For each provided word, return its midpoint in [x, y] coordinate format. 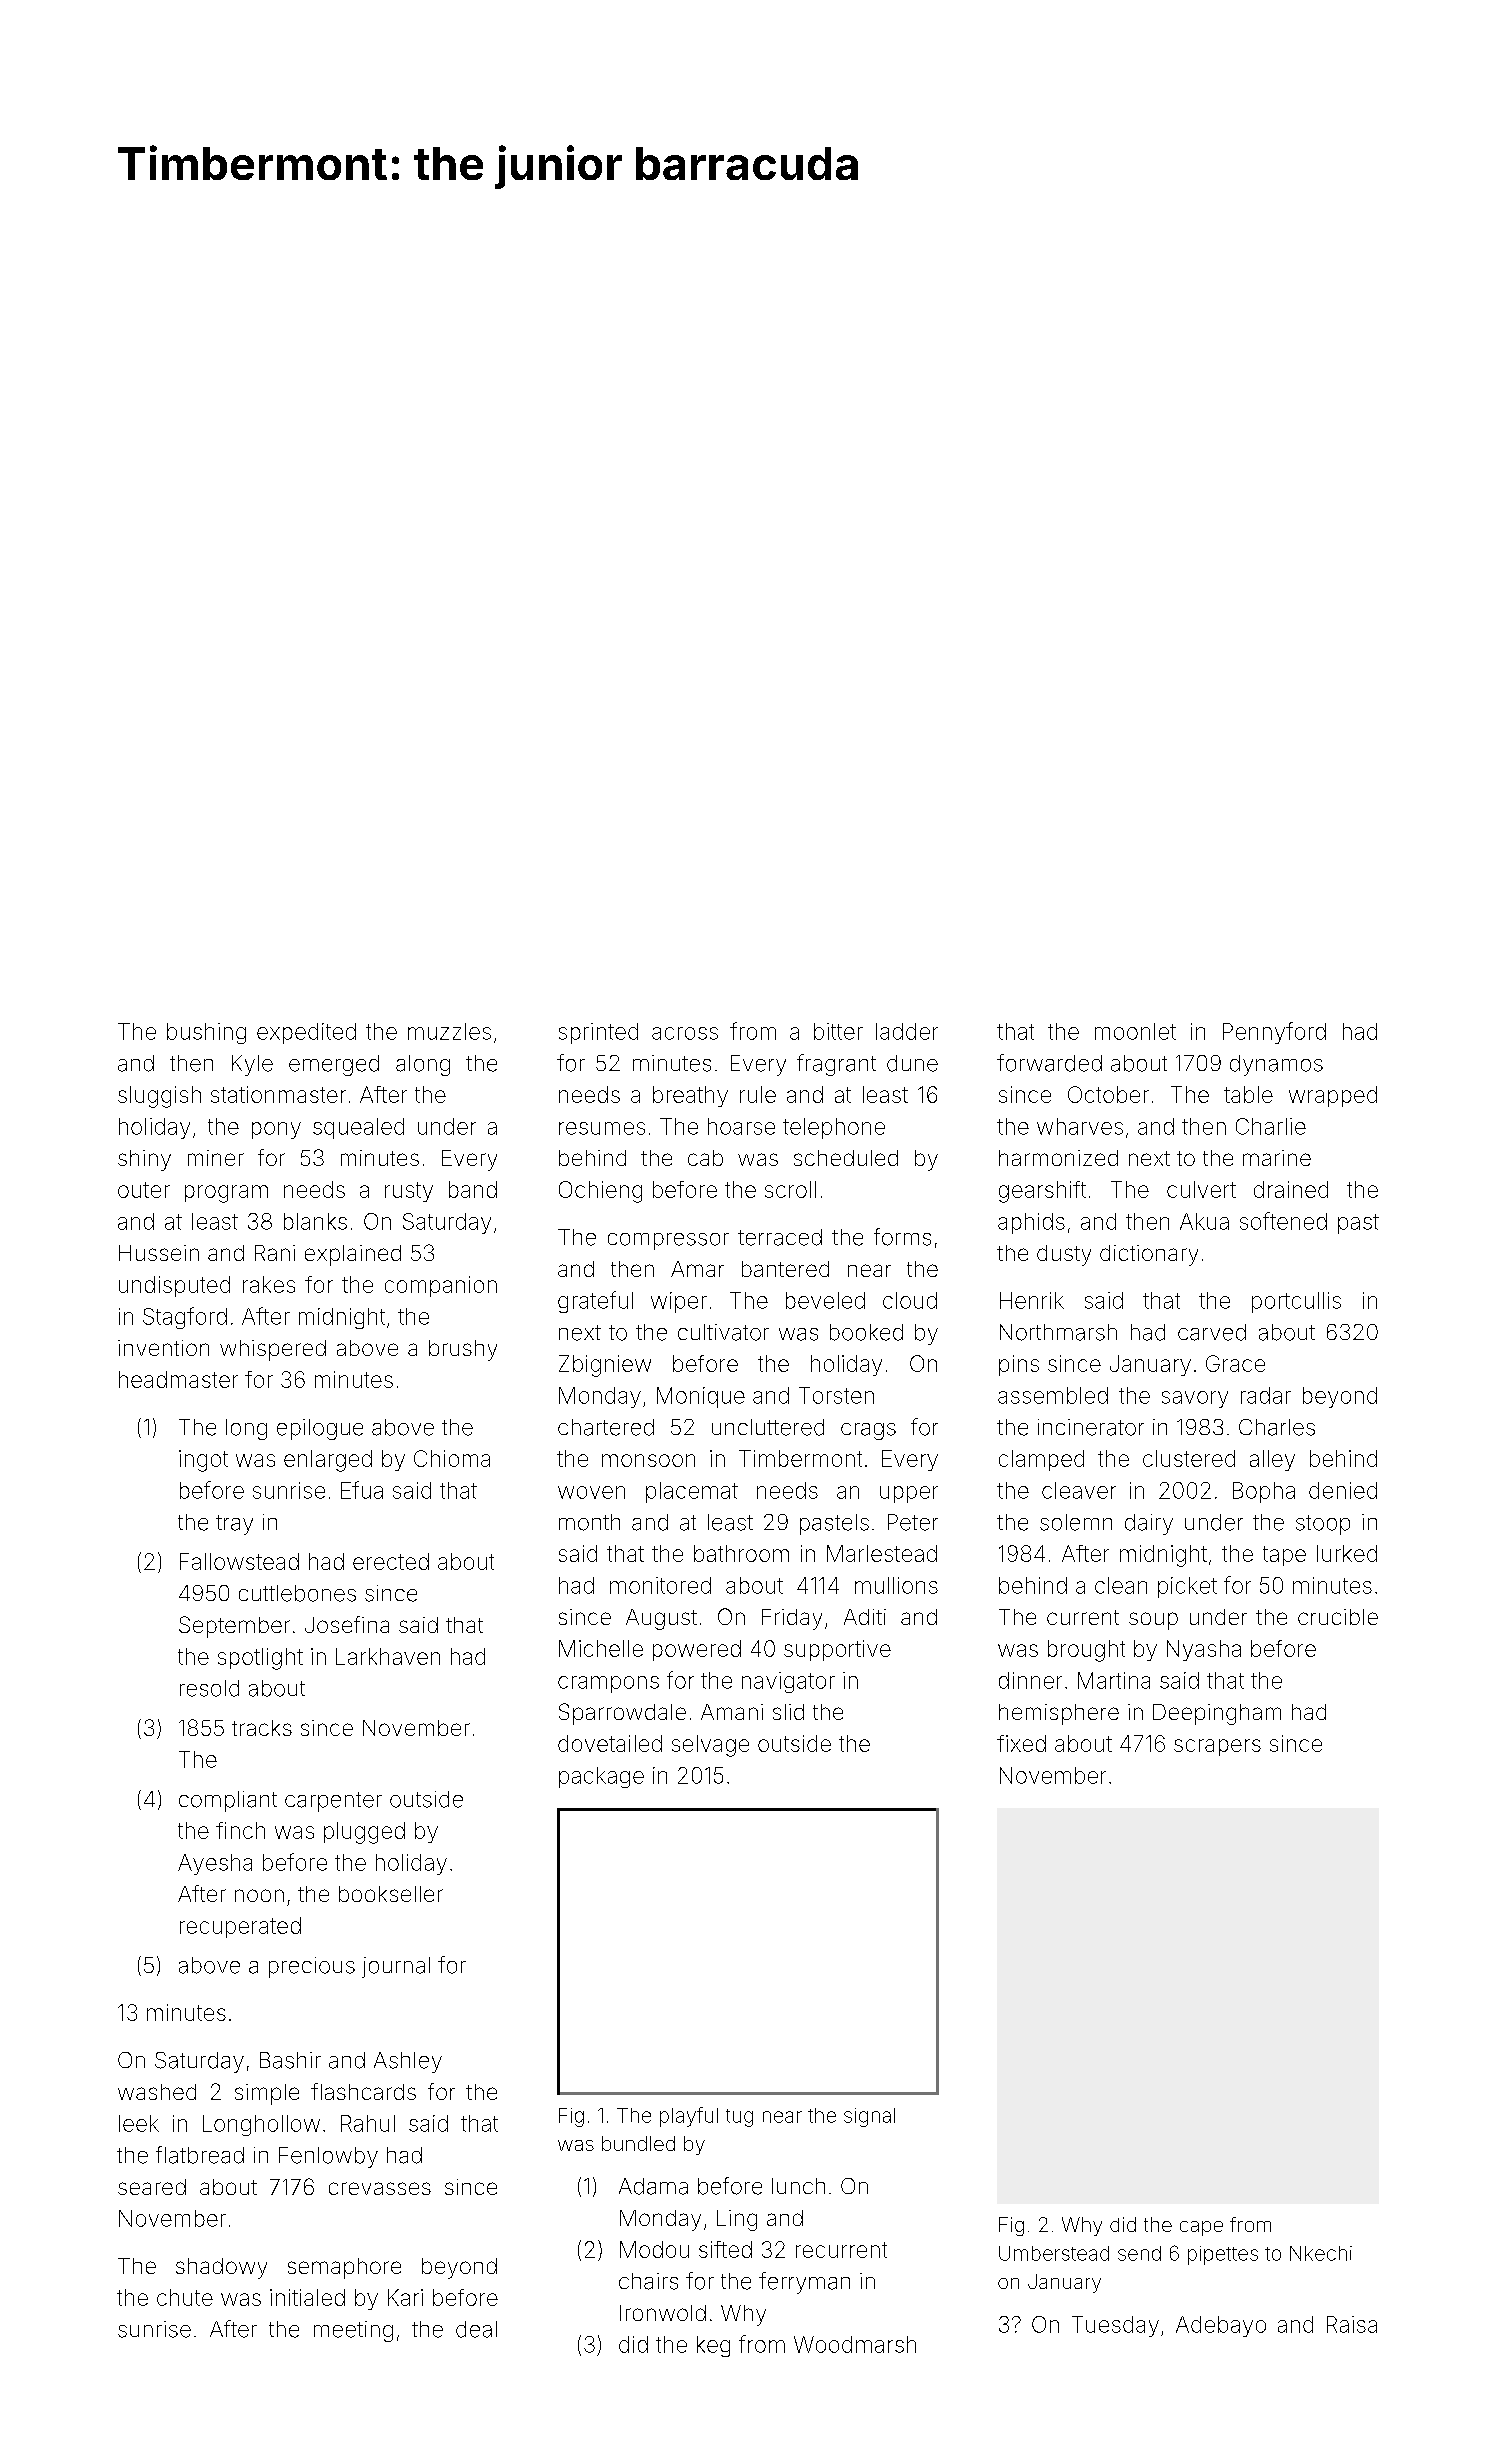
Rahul [368, 2123]
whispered [273, 1350]
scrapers [1217, 1747]
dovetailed [610, 1743]
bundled [638, 2143]
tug [739, 2118]
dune [912, 1063]
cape [1201, 2228]
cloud [910, 1300]
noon [259, 1895]
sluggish [159, 1097]
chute [185, 2297]
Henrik [1032, 1300]
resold [209, 1688]
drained [1291, 1189]
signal [869, 2117]
